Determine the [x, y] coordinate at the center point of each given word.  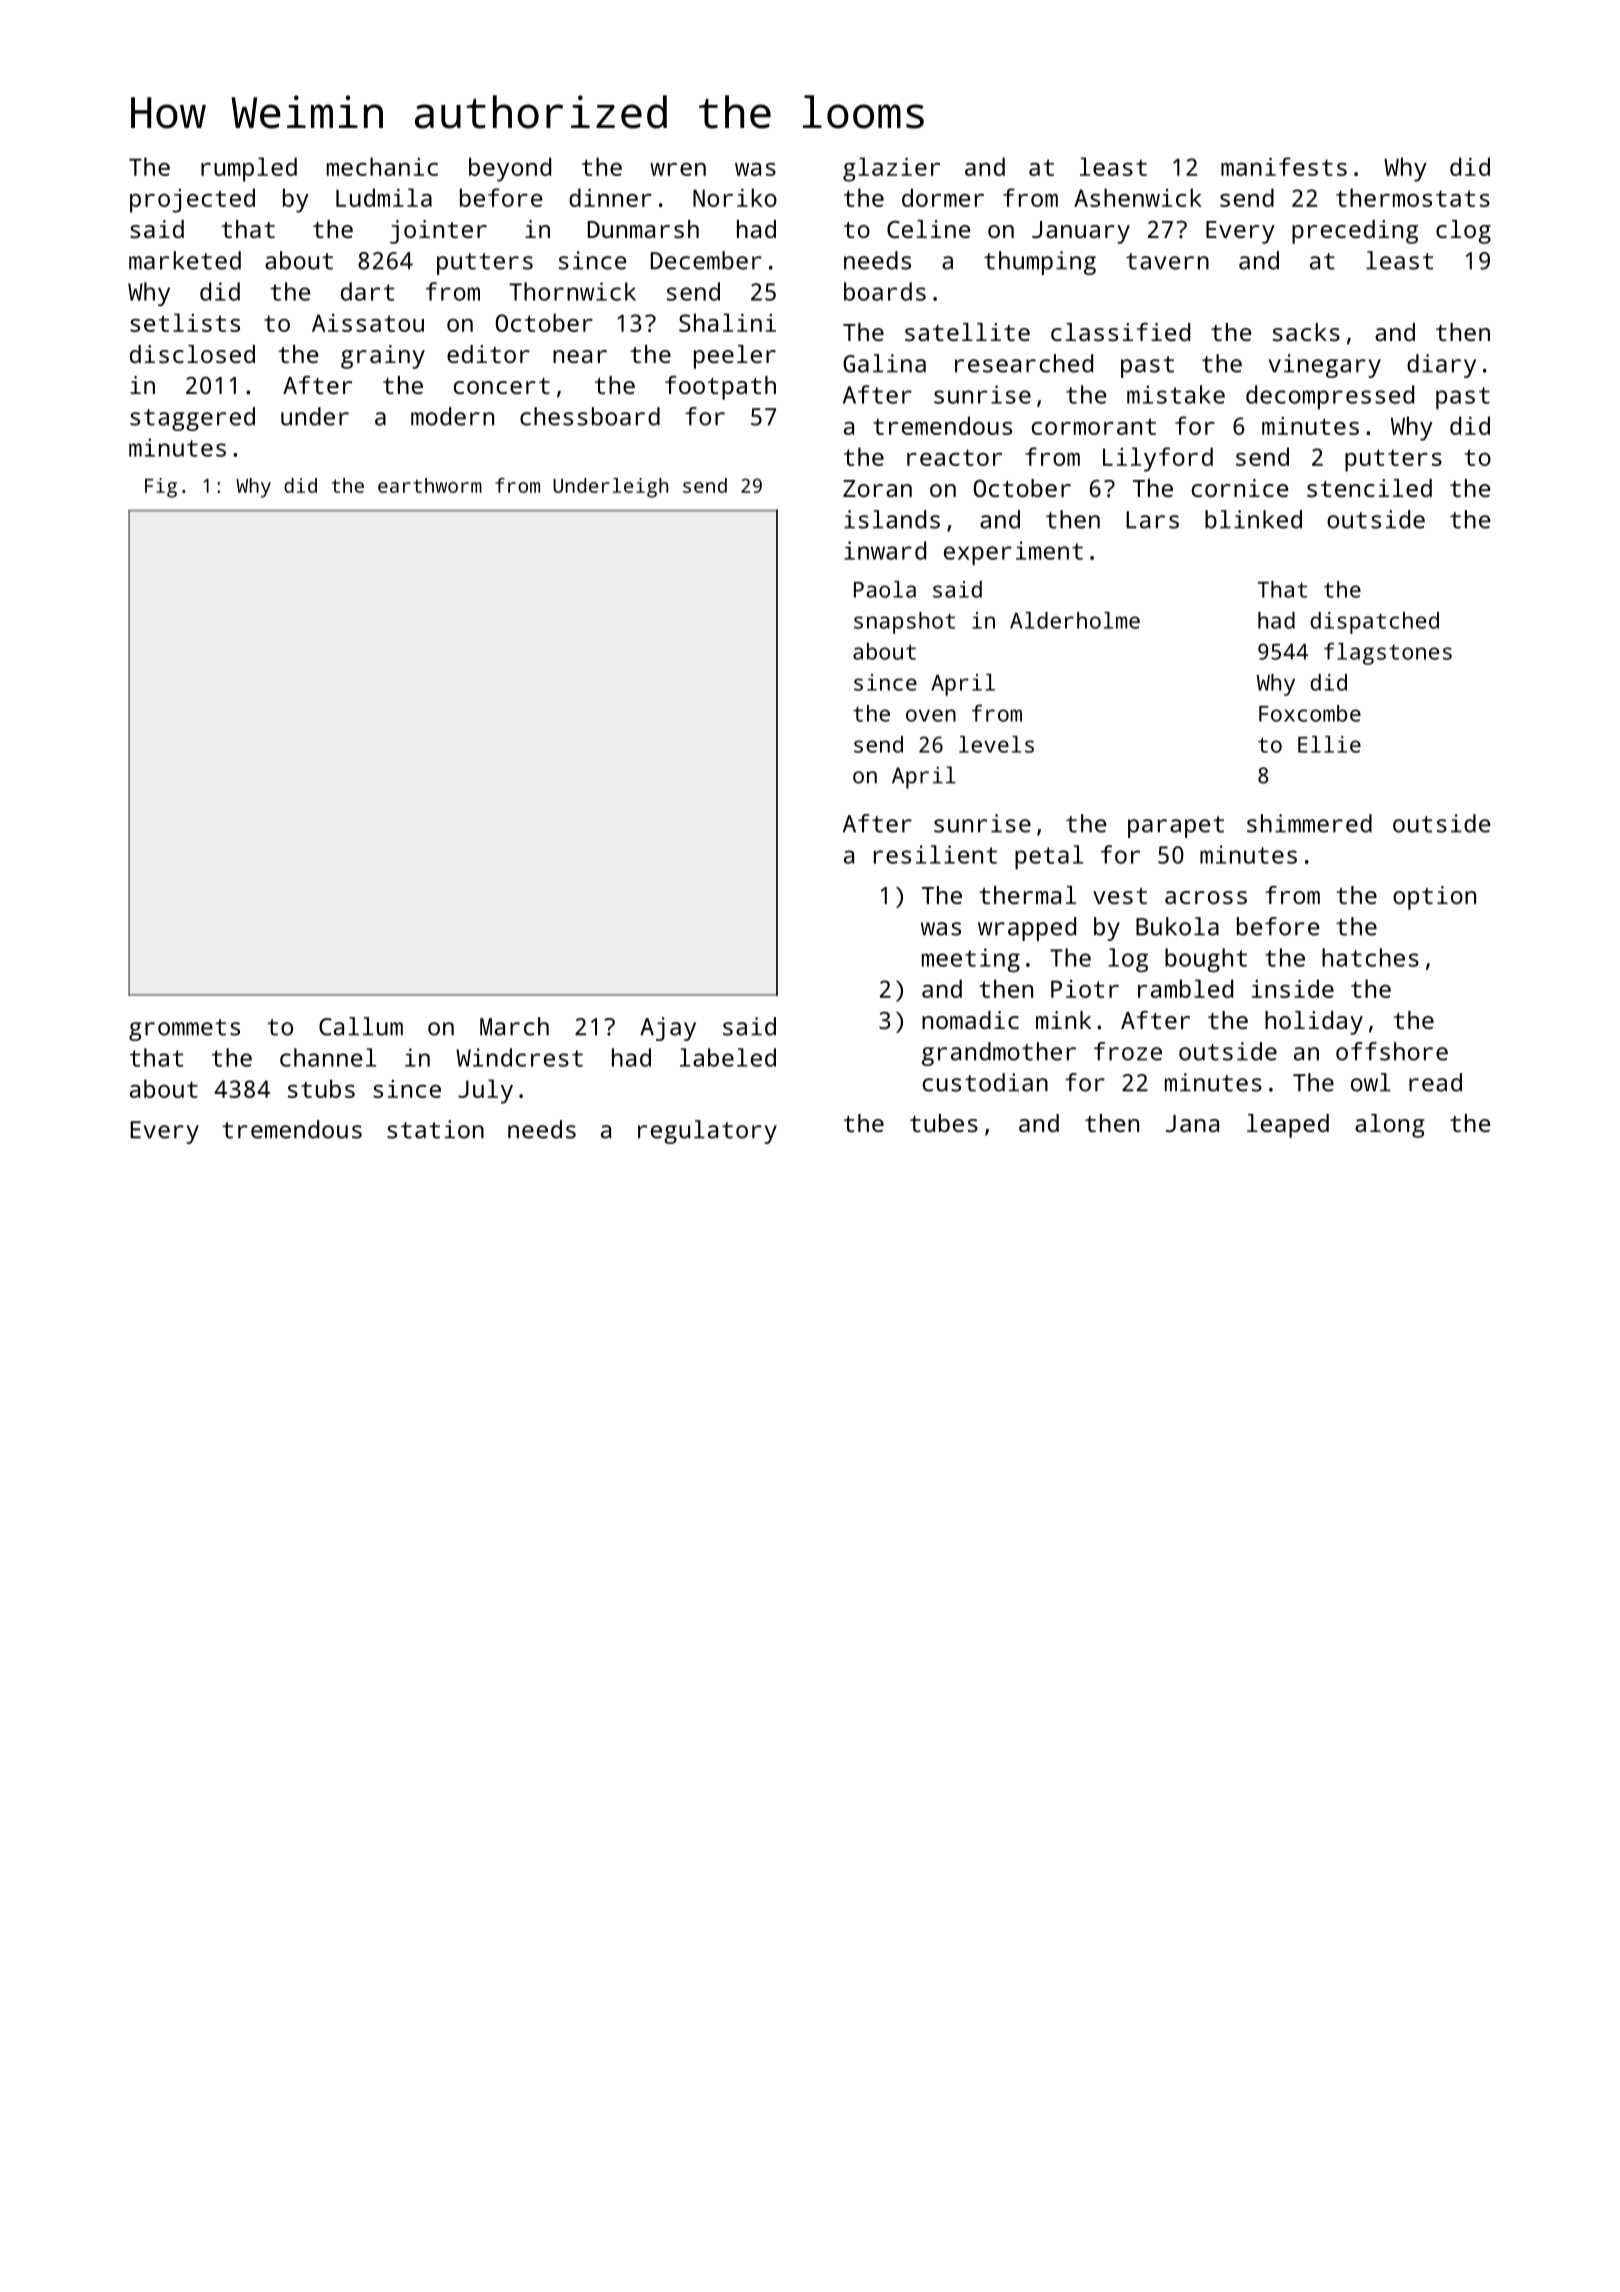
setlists [185, 322]
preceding [1355, 232]
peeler [735, 357]
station [435, 1129]
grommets [184, 1030]
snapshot [904, 623]
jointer [438, 232]
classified [1120, 332]
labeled [728, 1057]
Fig [161, 488]
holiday [1314, 1023]
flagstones [1388, 654]
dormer [943, 197]
